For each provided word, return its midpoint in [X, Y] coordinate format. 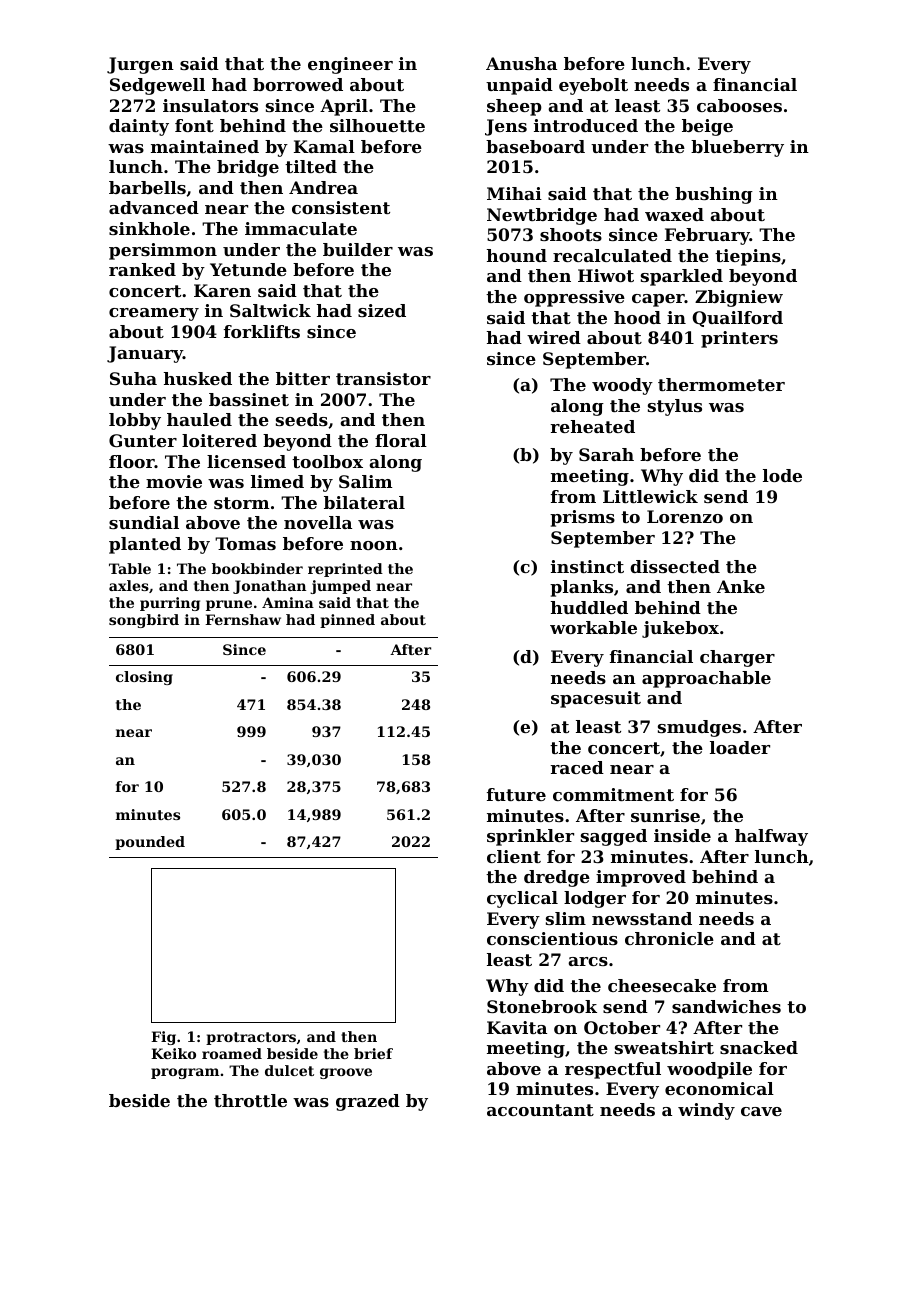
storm [241, 503]
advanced [154, 207]
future [516, 794]
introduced [586, 125]
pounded [150, 843]
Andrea [323, 187]
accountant [540, 1110]
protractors [251, 1038]
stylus [675, 407]
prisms [582, 518]
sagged [614, 837]
